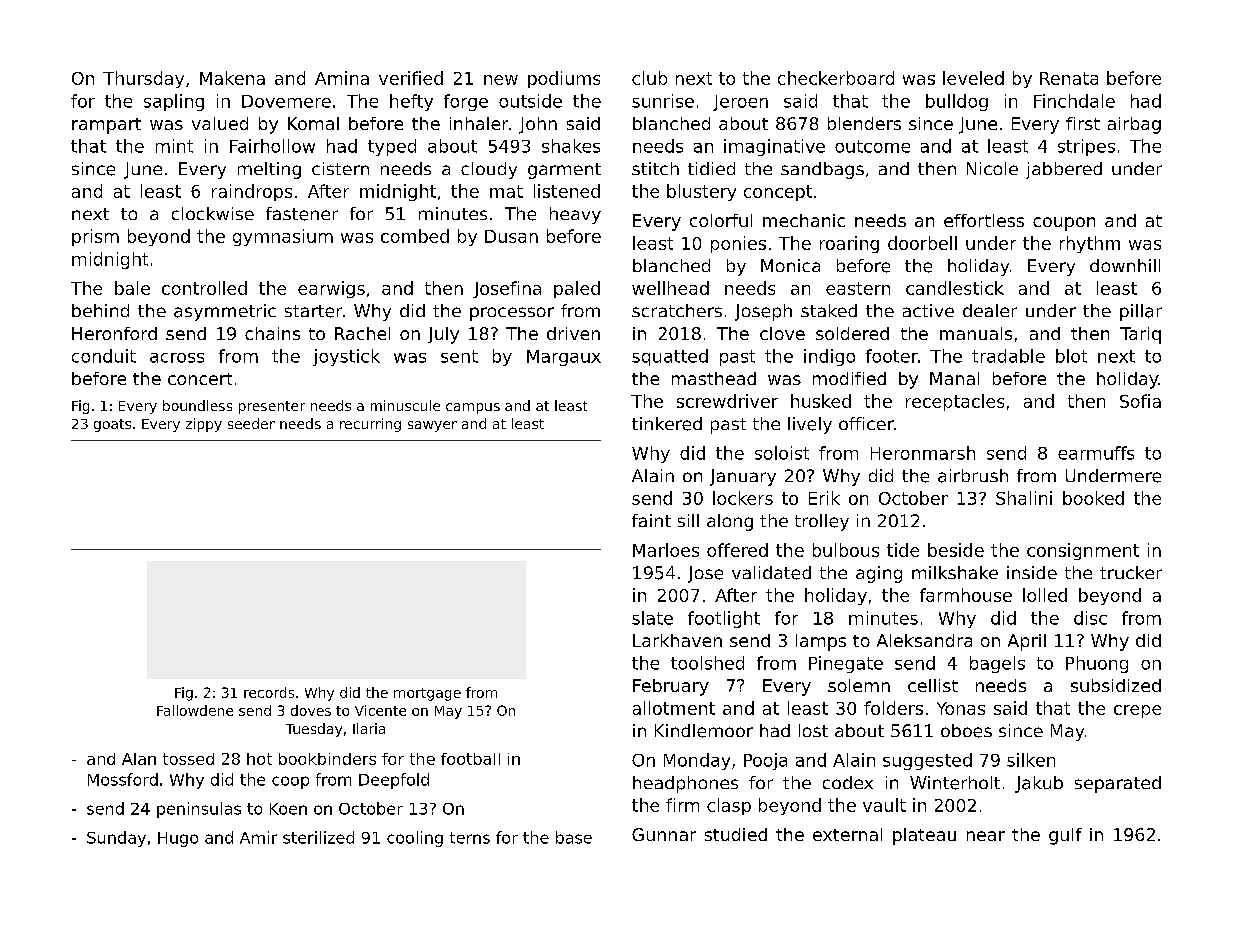 The height and width of the image is (952, 1233). Describe the element at coordinates (651, 520) in the image. I see `faint` at that location.
